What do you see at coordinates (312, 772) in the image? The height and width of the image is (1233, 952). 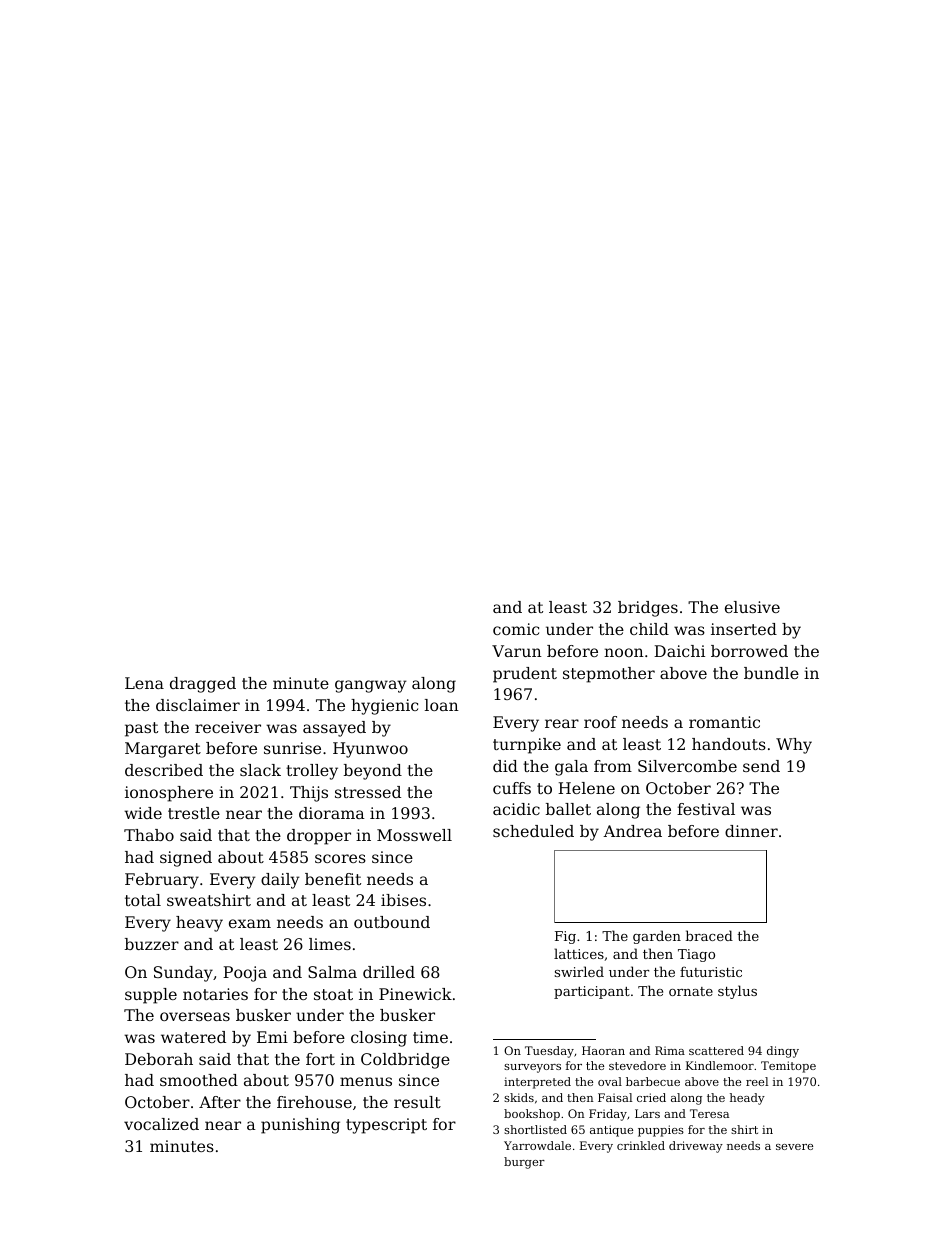 I see `trolley` at bounding box center [312, 772].
